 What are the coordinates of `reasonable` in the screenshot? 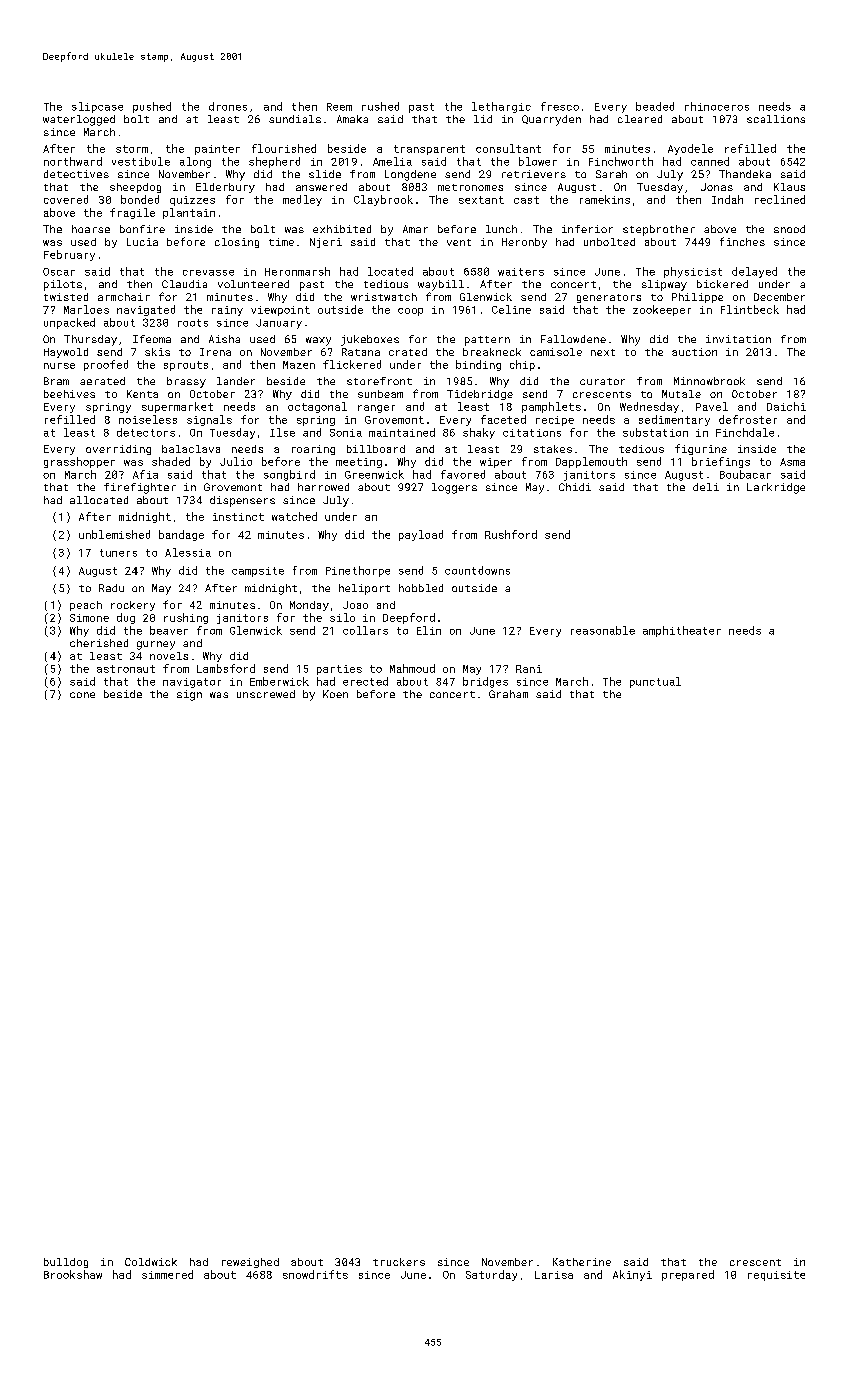 It's located at (603, 630).
